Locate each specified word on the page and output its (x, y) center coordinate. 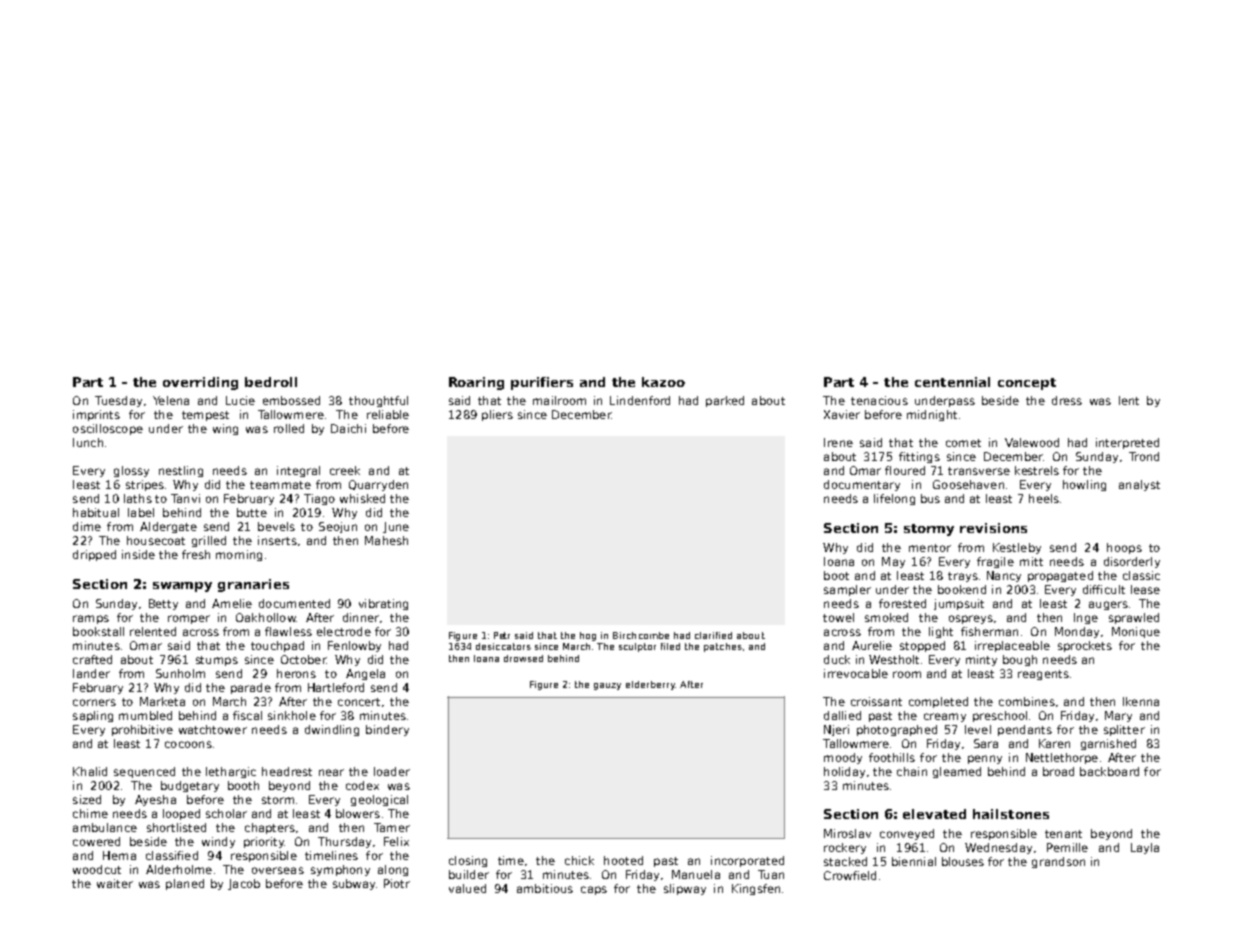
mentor (930, 548)
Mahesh (386, 540)
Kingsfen (756, 889)
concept (1027, 384)
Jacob (244, 884)
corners (94, 702)
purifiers (542, 383)
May (893, 562)
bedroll (271, 382)
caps (594, 890)
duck (837, 659)
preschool (1000, 716)
